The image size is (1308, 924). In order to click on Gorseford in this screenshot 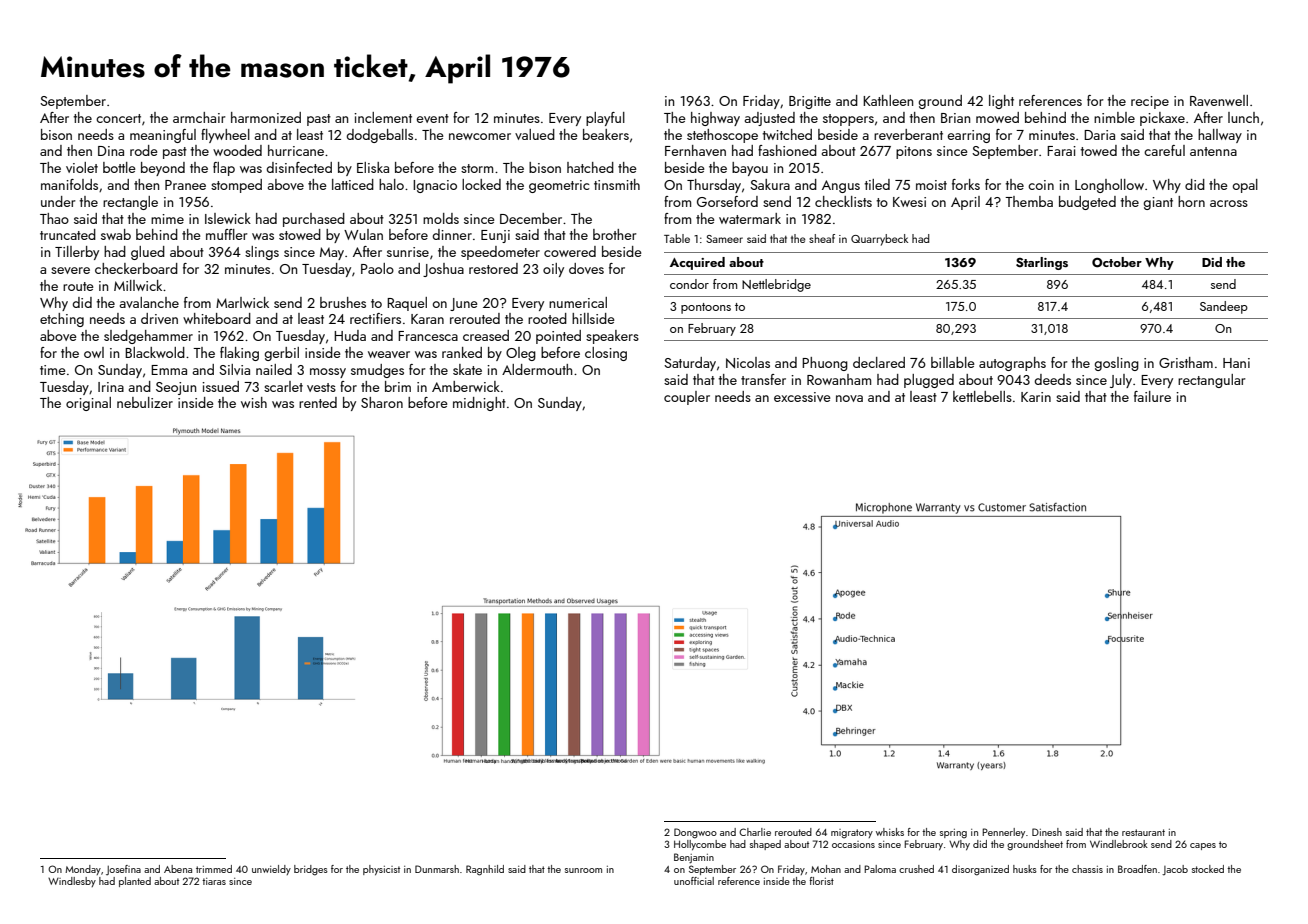, I will do `click(727, 201)`.
